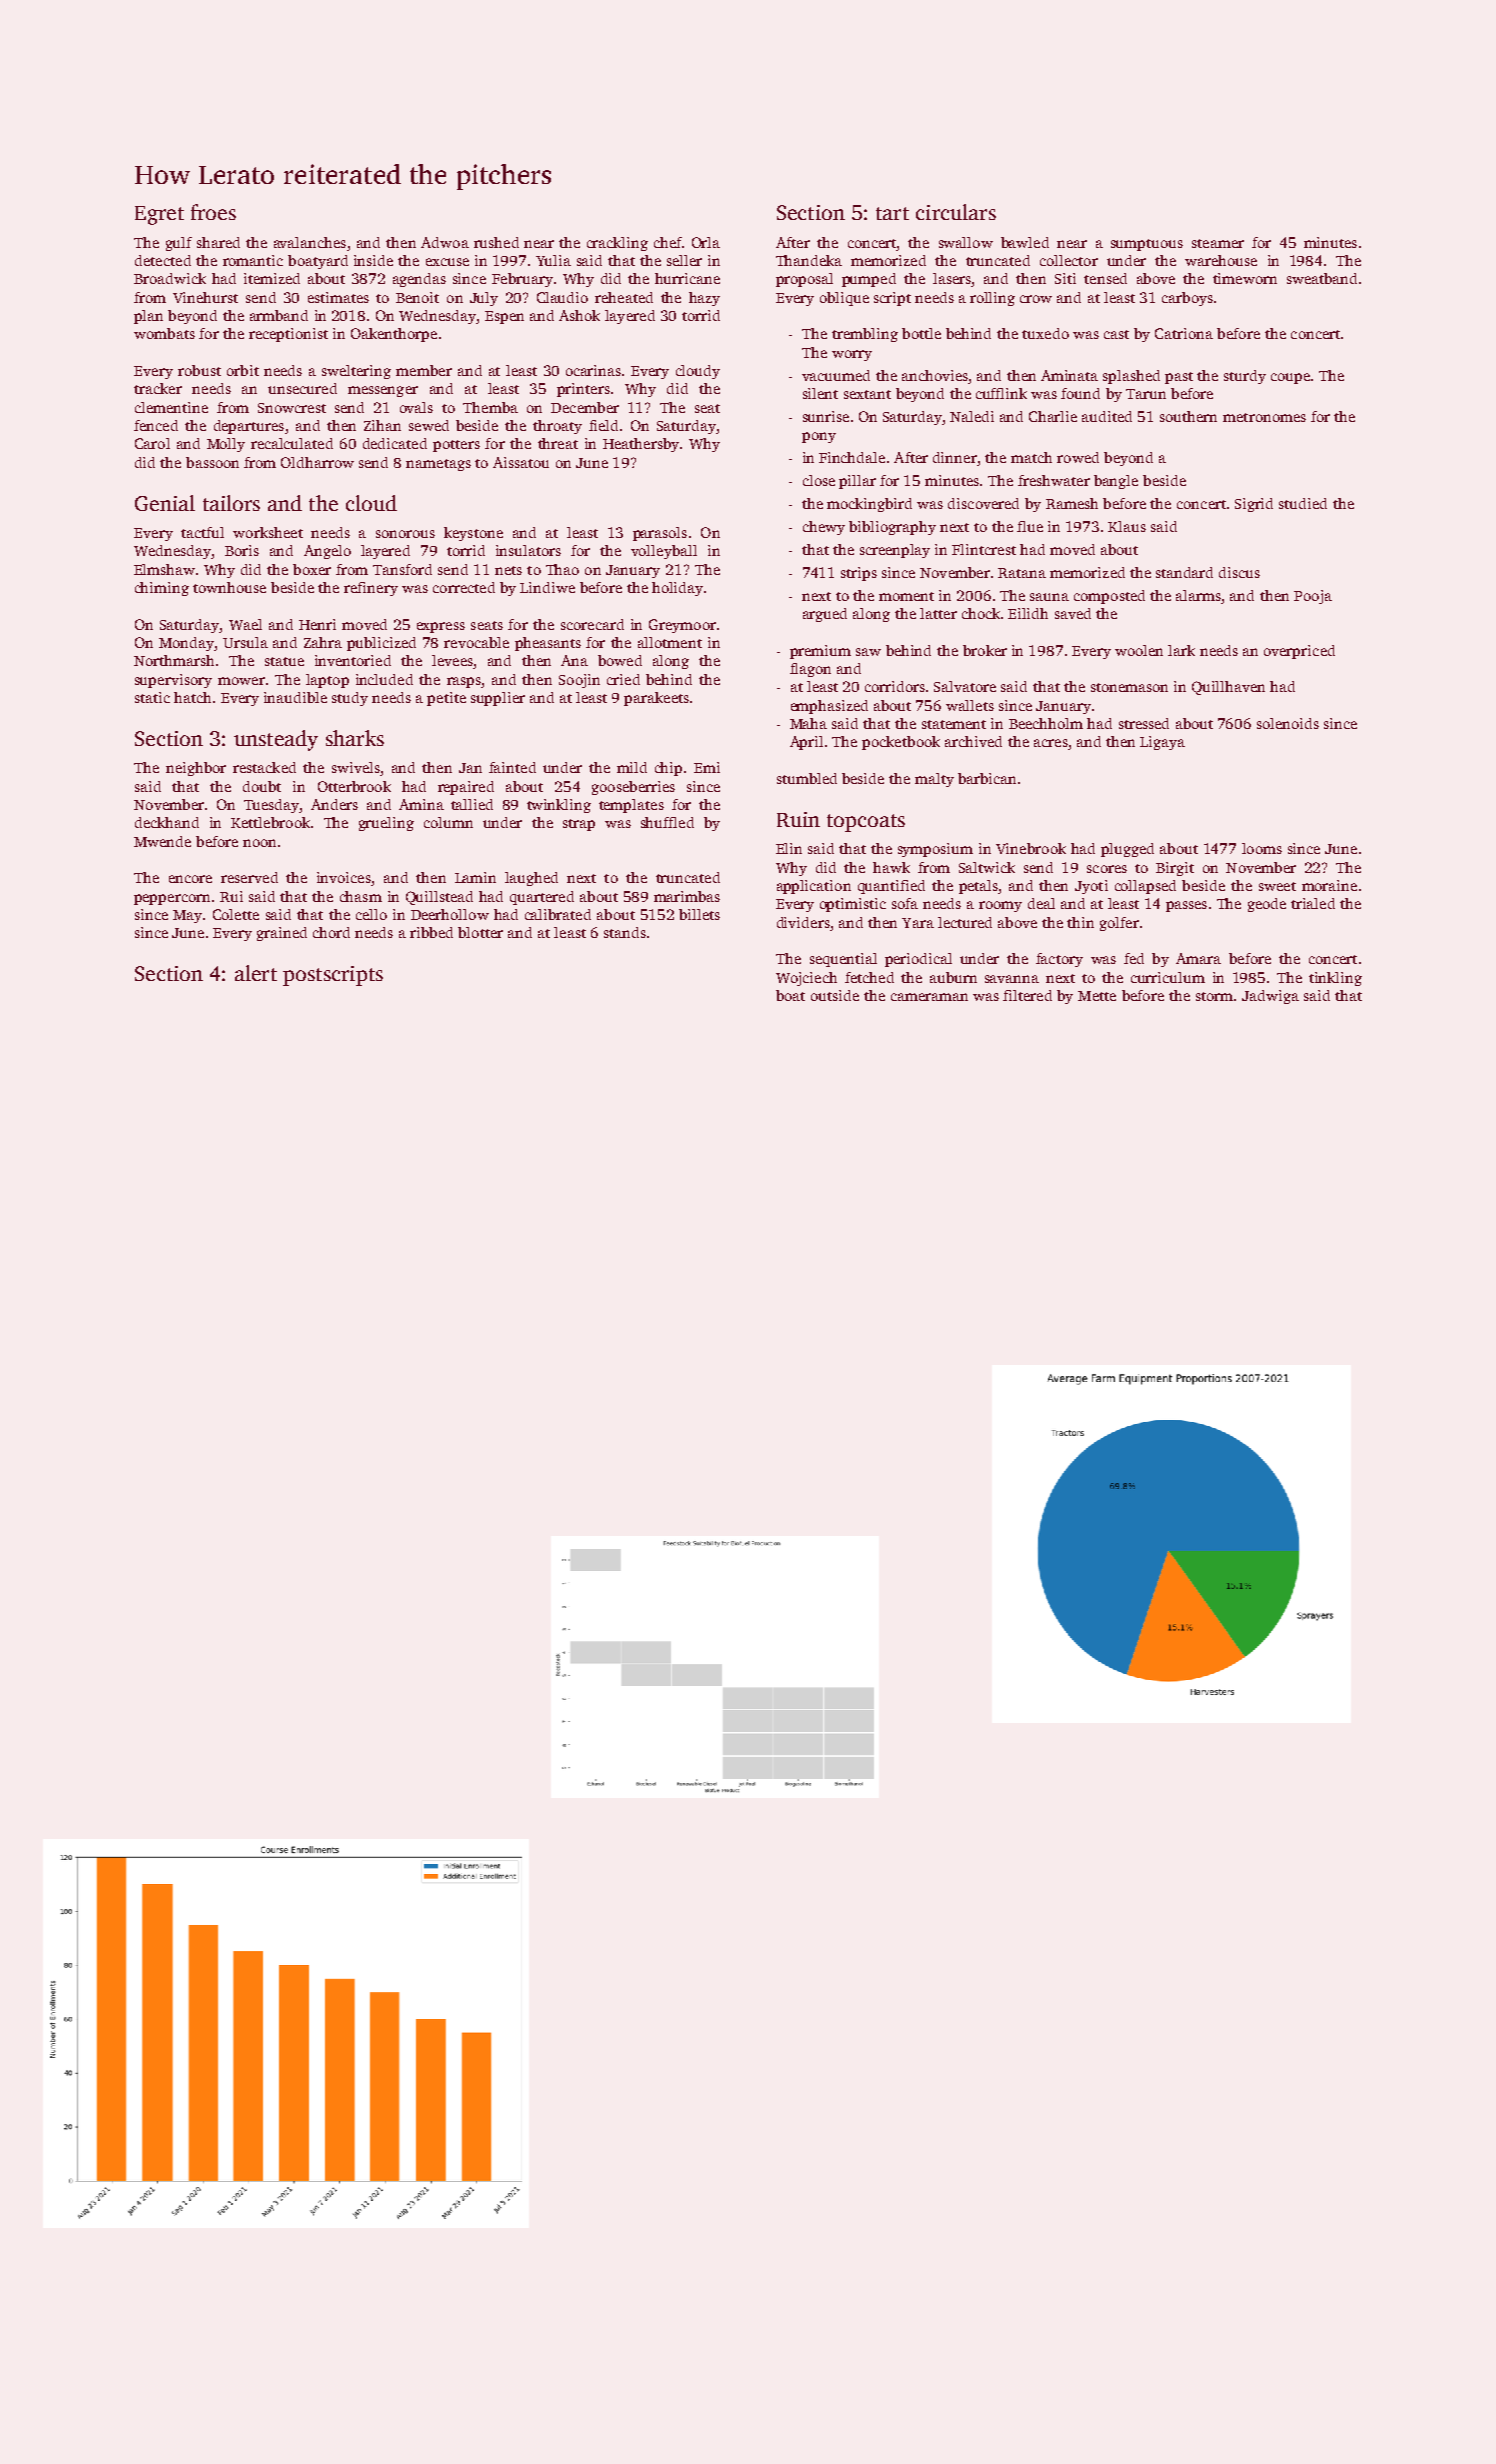 This screenshot has width=1496, height=2464. Describe the element at coordinates (256, 973) in the screenshot. I see `alert` at that location.
